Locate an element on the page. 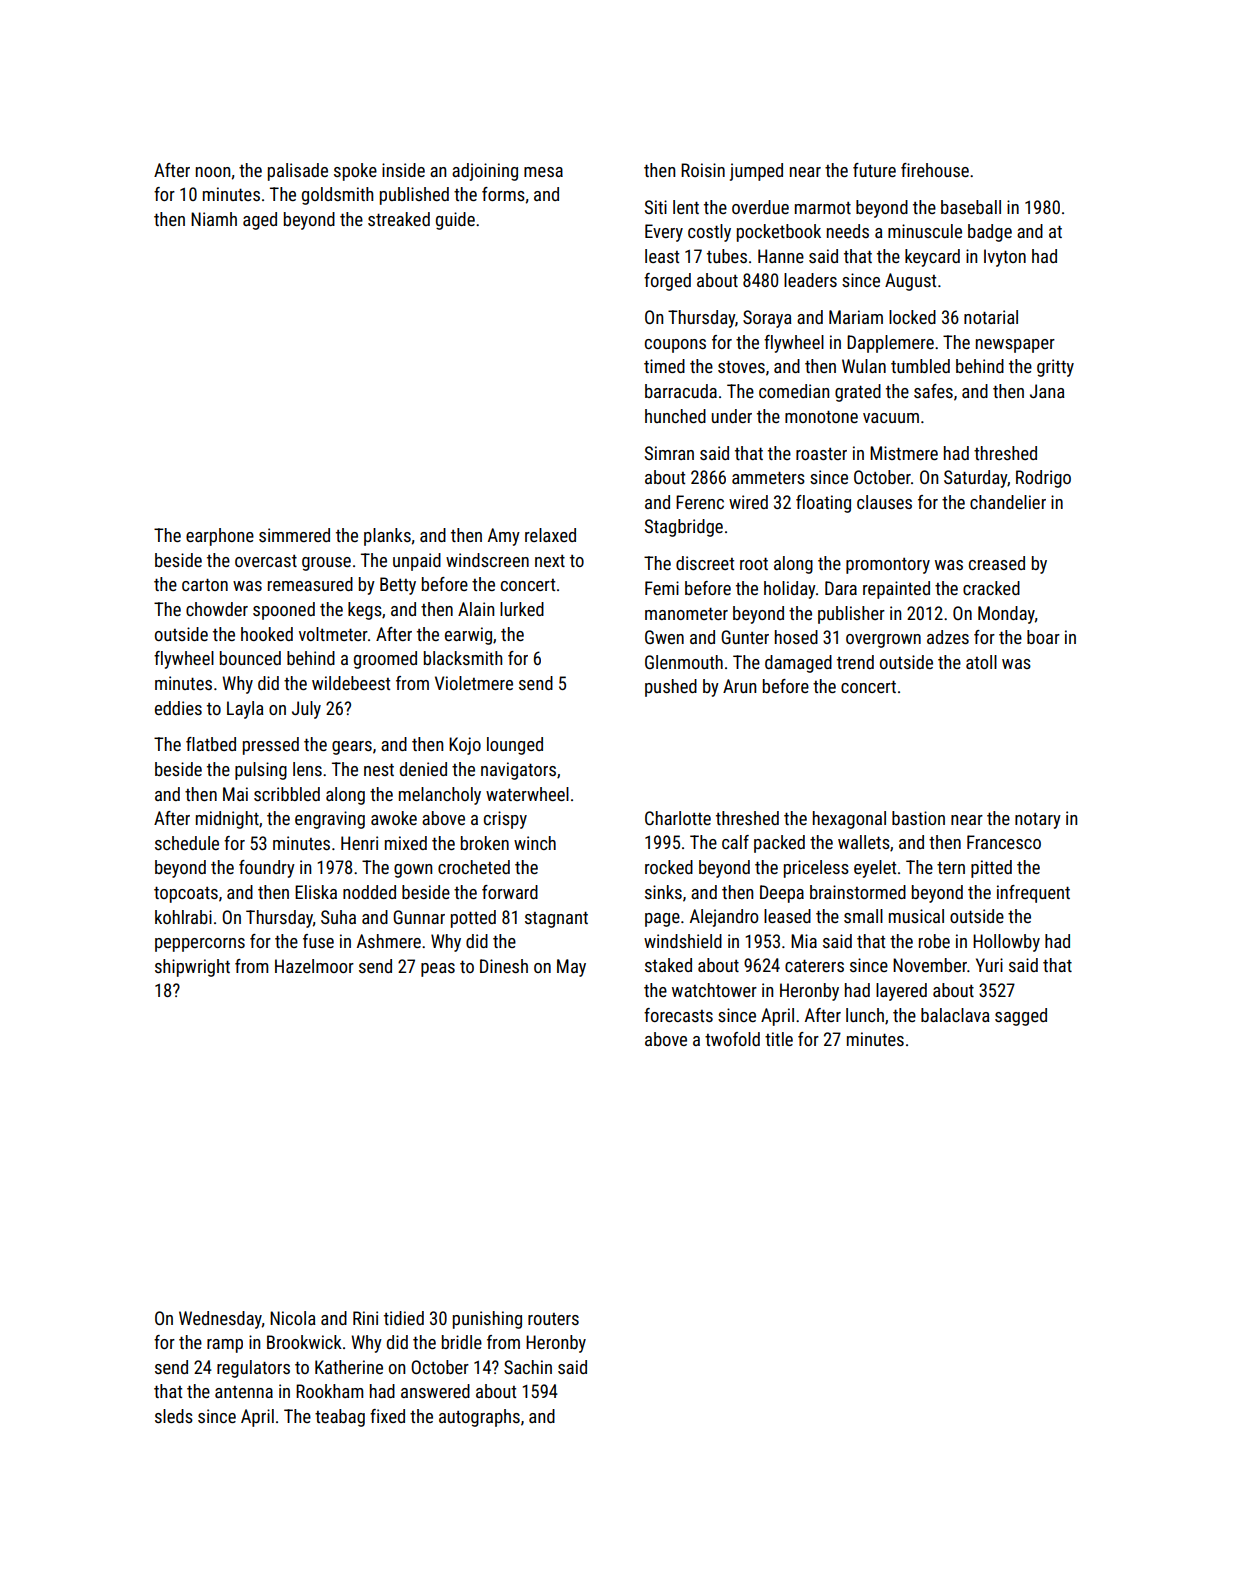 This image has width=1233, height=1596. Dinesh is located at coordinates (504, 966).
